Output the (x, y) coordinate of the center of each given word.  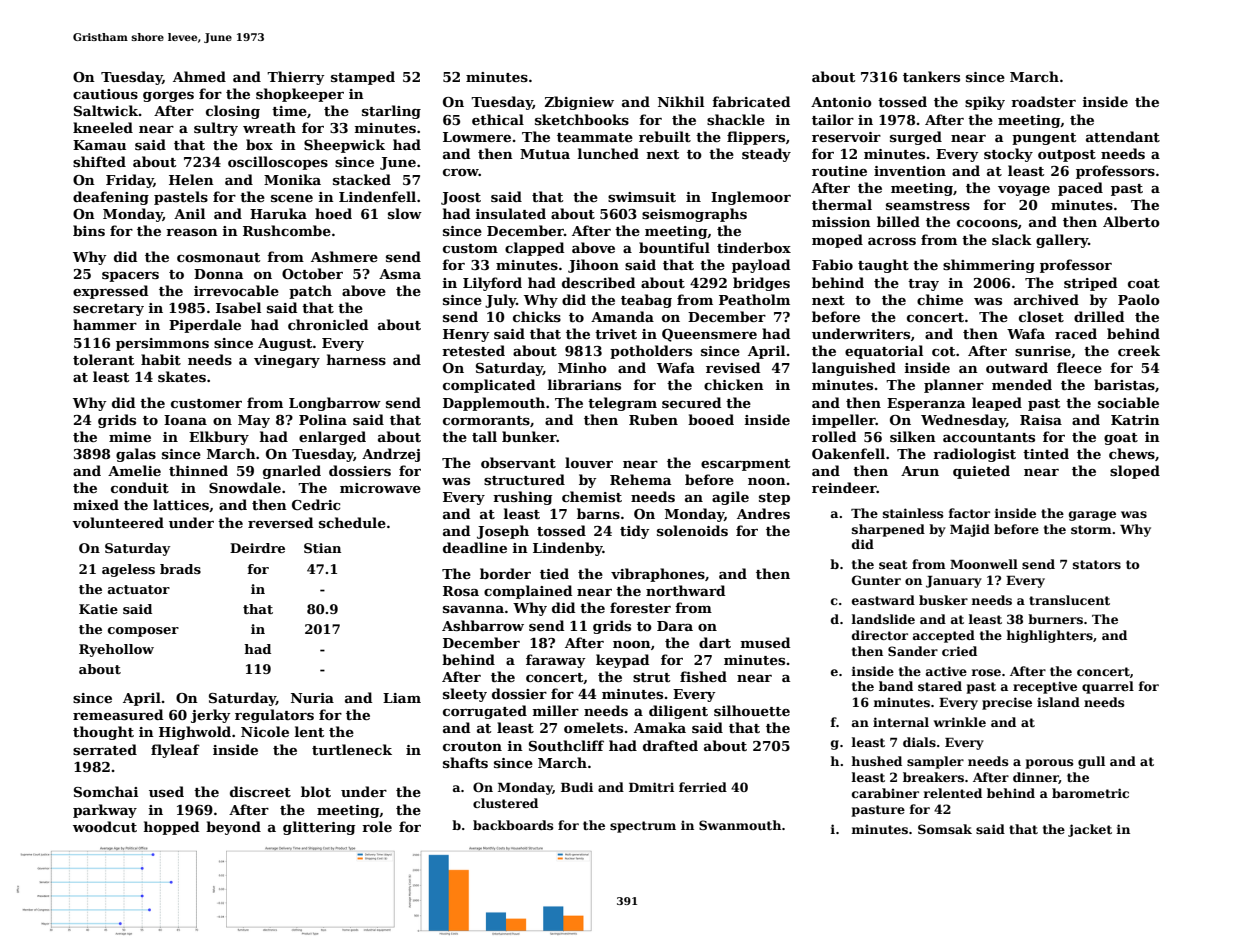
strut (651, 677)
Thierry (296, 78)
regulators (274, 716)
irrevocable (236, 290)
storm (1091, 529)
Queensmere (709, 335)
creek (1139, 350)
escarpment (745, 465)
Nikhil (681, 101)
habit (161, 359)
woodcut (105, 826)
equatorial (884, 352)
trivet (616, 334)
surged (916, 138)
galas (136, 455)
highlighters (1049, 636)
